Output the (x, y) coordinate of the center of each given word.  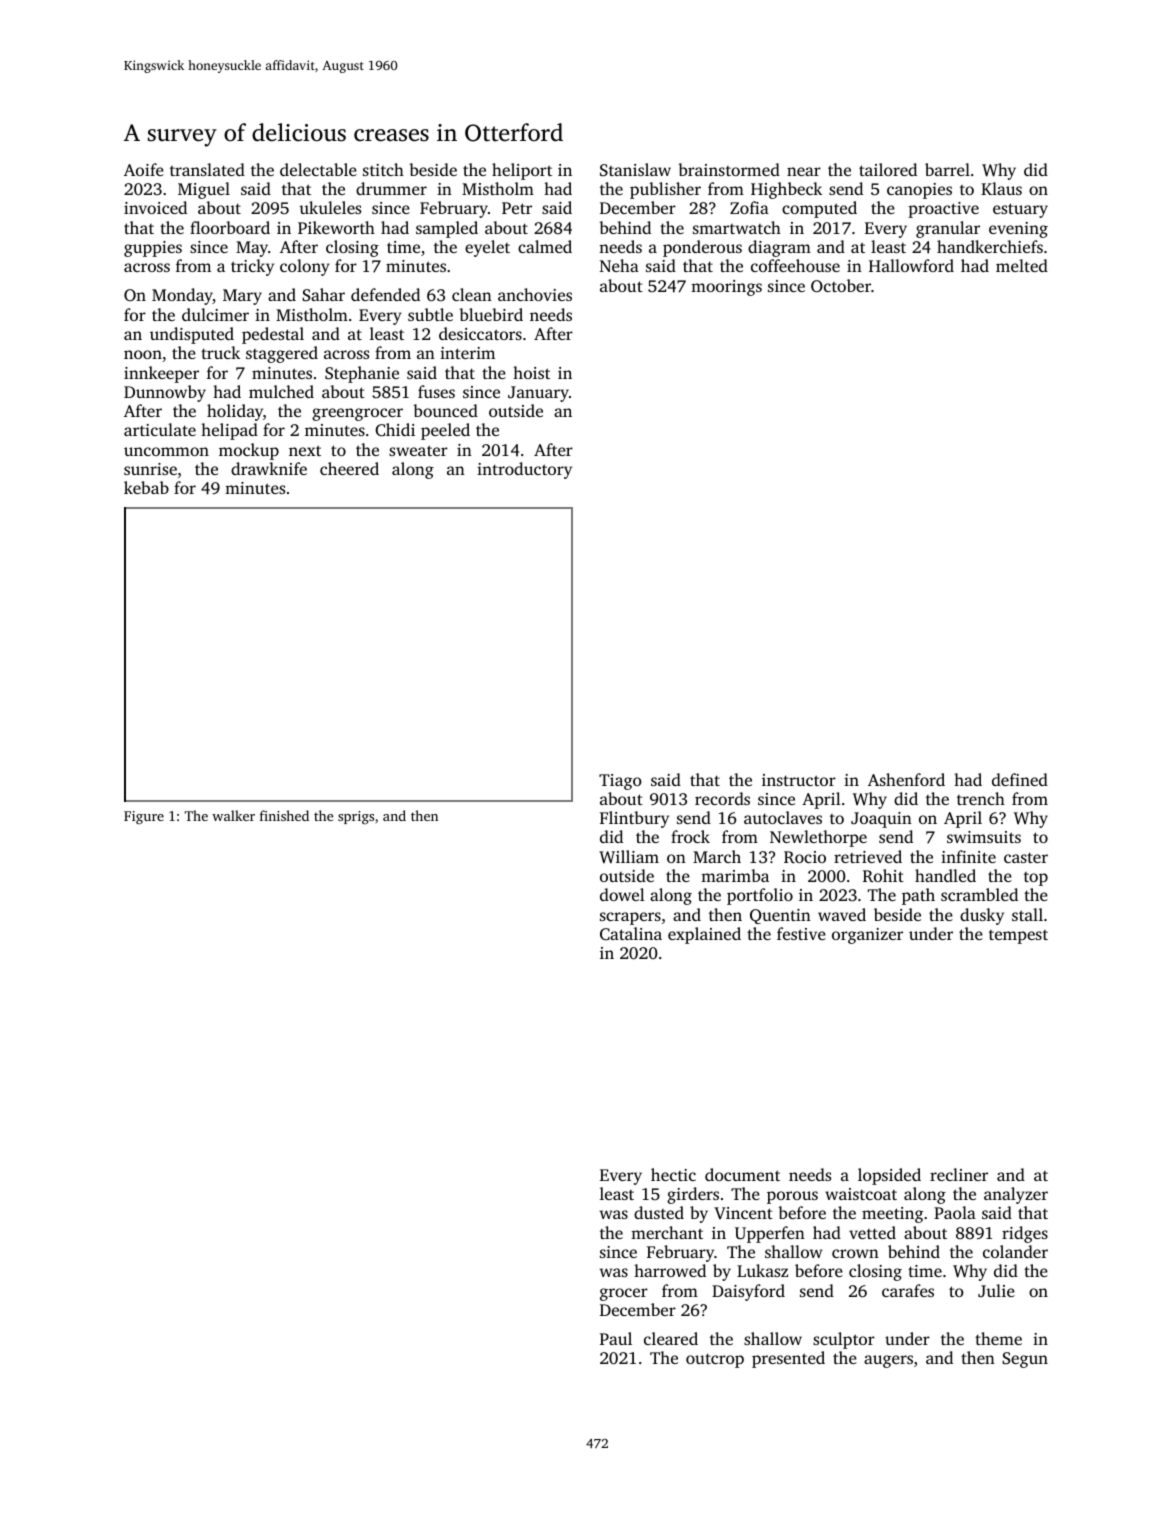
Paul (616, 1338)
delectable (318, 169)
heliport (522, 171)
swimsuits (984, 837)
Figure (144, 817)
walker (233, 815)
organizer (867, 936)
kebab (146, 487)
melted (1022, 265)
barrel (947, 169)
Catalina (631, 933)
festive (801, 933)
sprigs (356, 817)
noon (143, 354)
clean (472, 294)
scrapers (630, 918)
